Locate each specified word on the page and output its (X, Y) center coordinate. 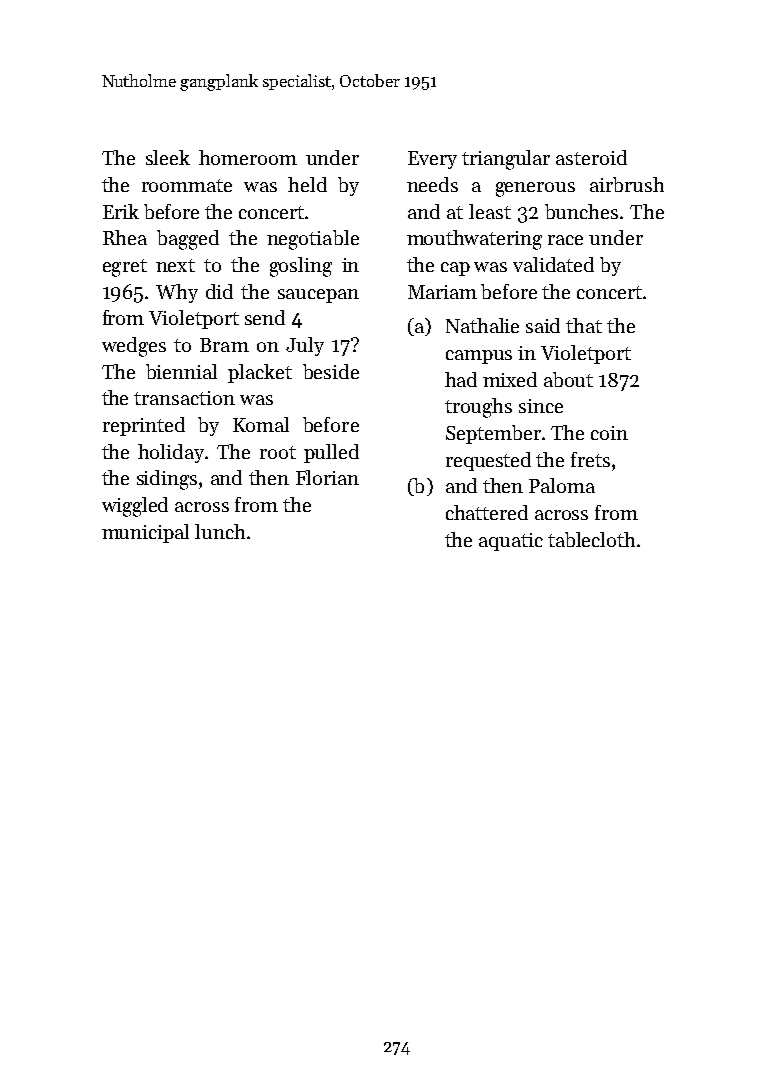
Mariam (442, 292)
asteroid (591, 157)
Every (432, 160)
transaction (184, 398)
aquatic (511, 542)
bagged (188, 240)
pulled (331, 453)
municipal (145, 533)
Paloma (562, 485)
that (584, 325)
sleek (168, 157)
